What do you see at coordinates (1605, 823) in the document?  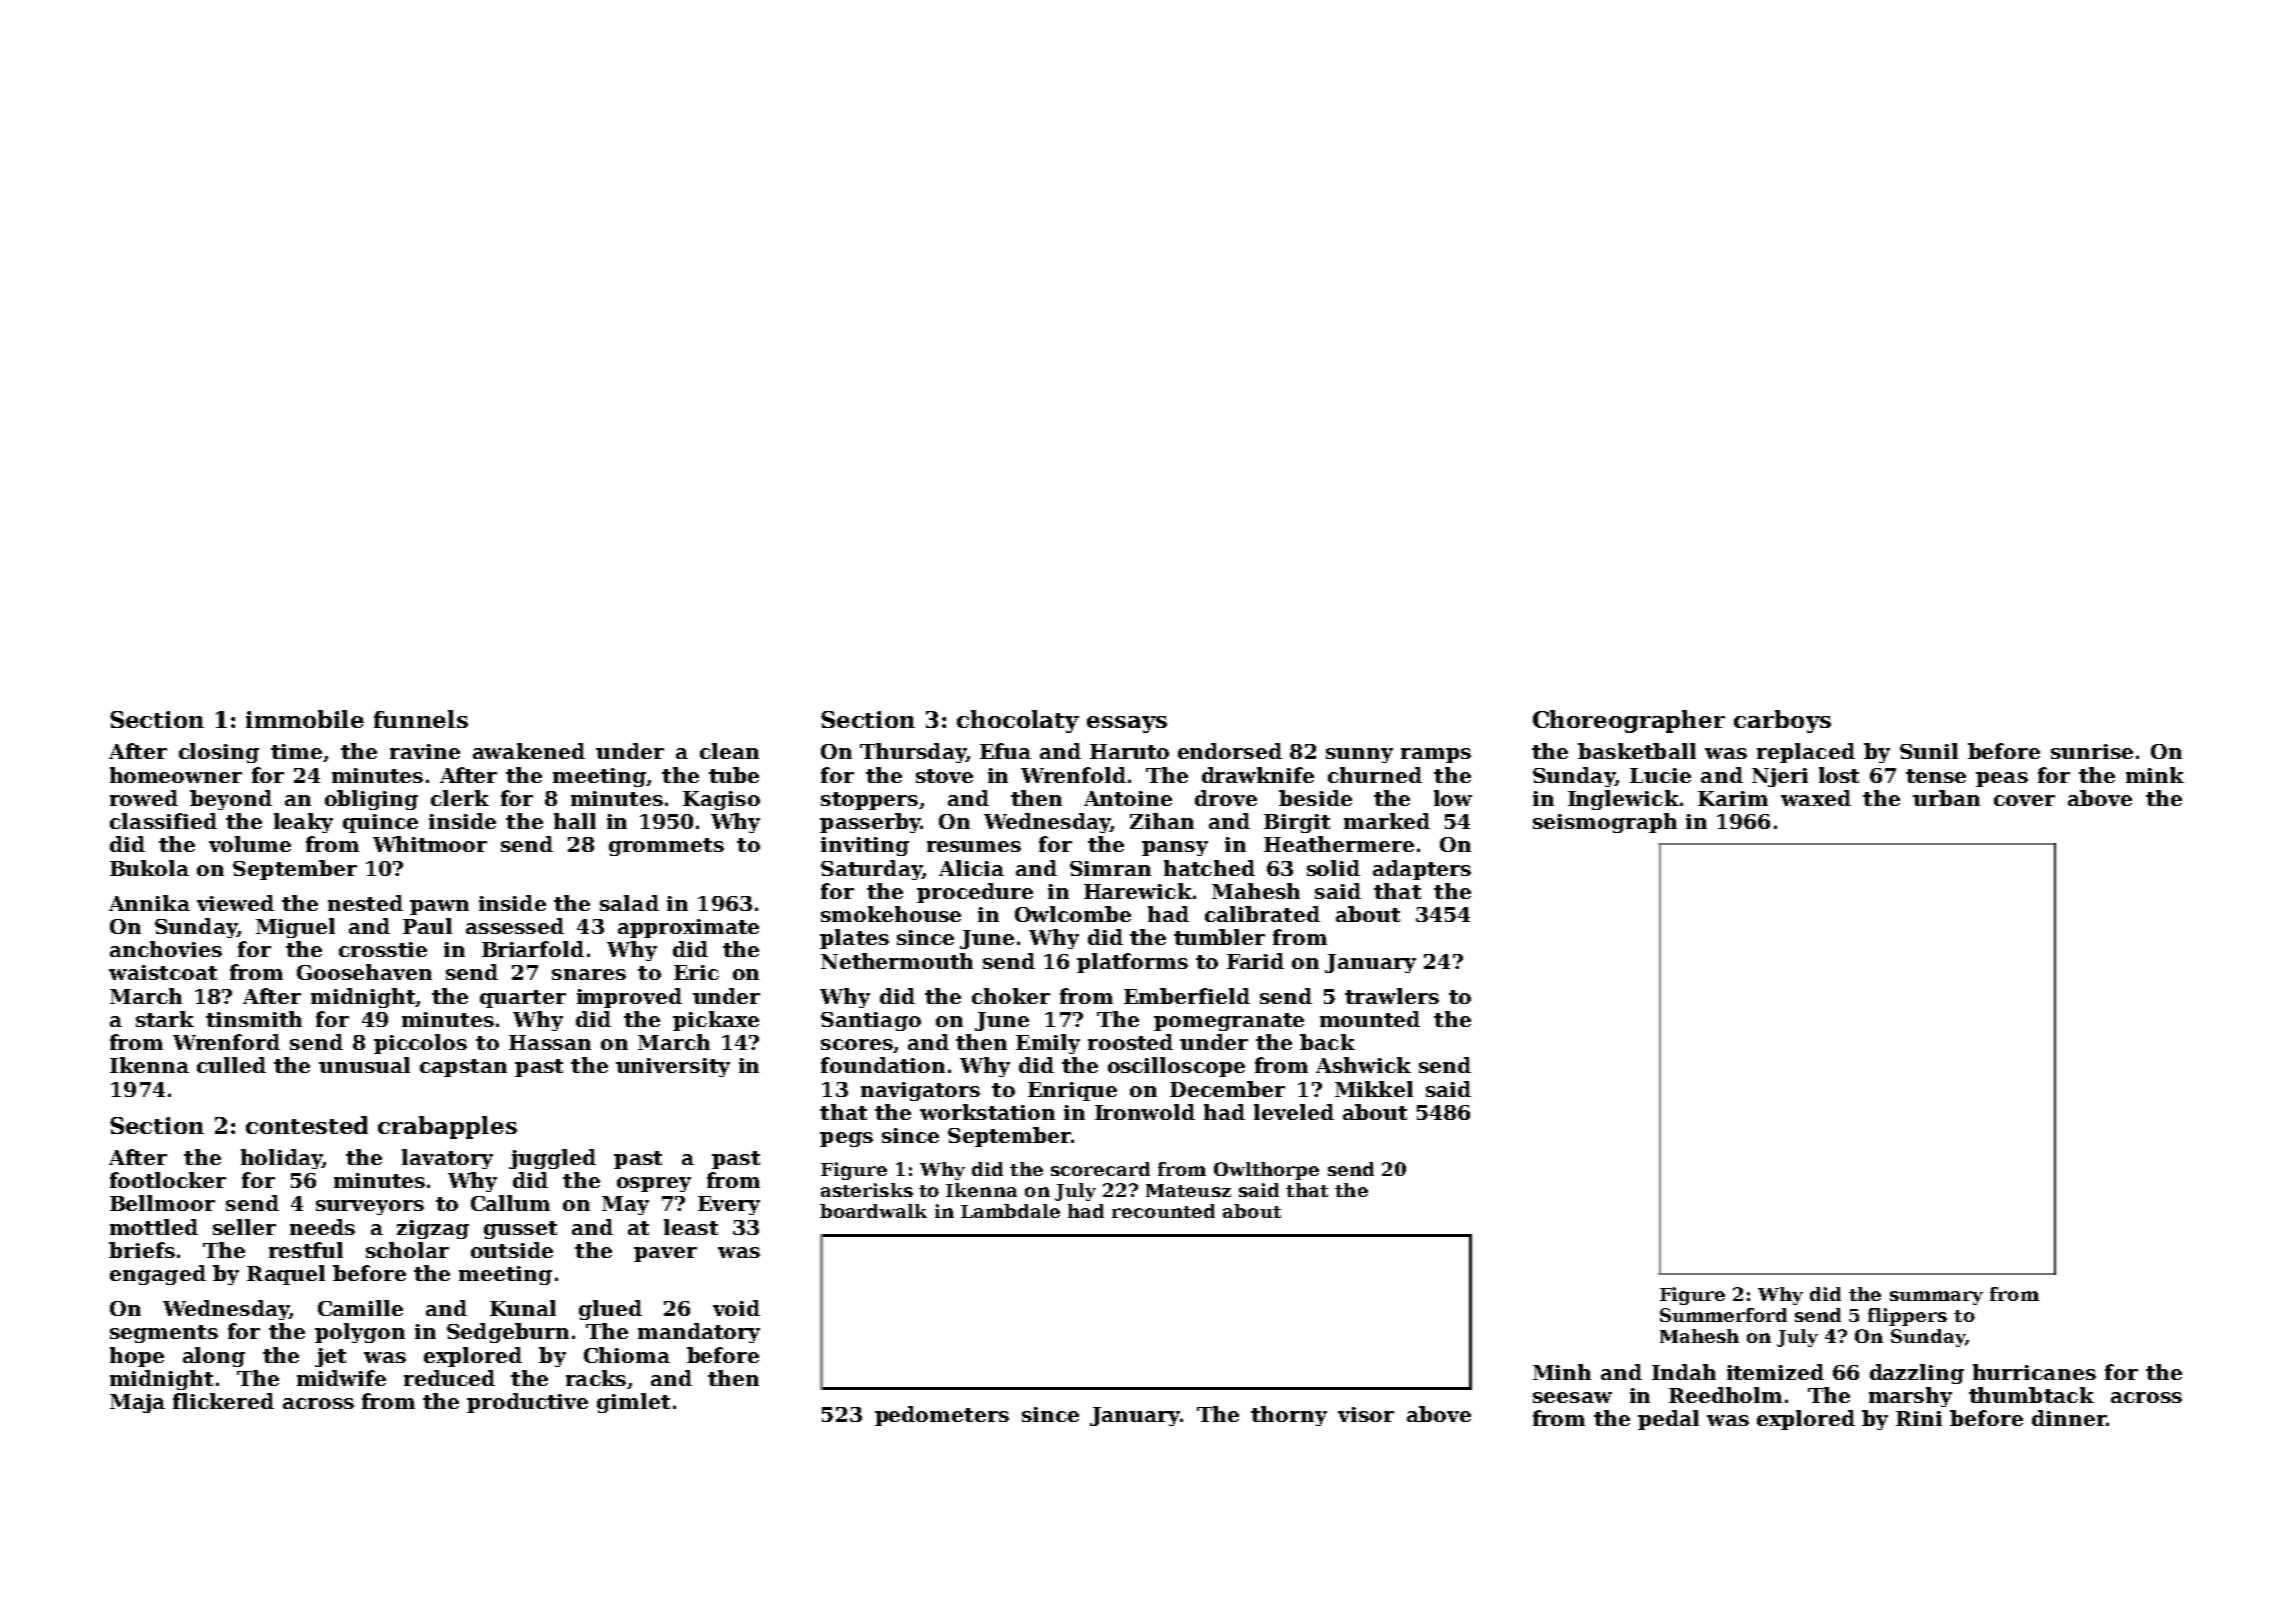 I see `seismograph` at bounding box center [1605, 823].
